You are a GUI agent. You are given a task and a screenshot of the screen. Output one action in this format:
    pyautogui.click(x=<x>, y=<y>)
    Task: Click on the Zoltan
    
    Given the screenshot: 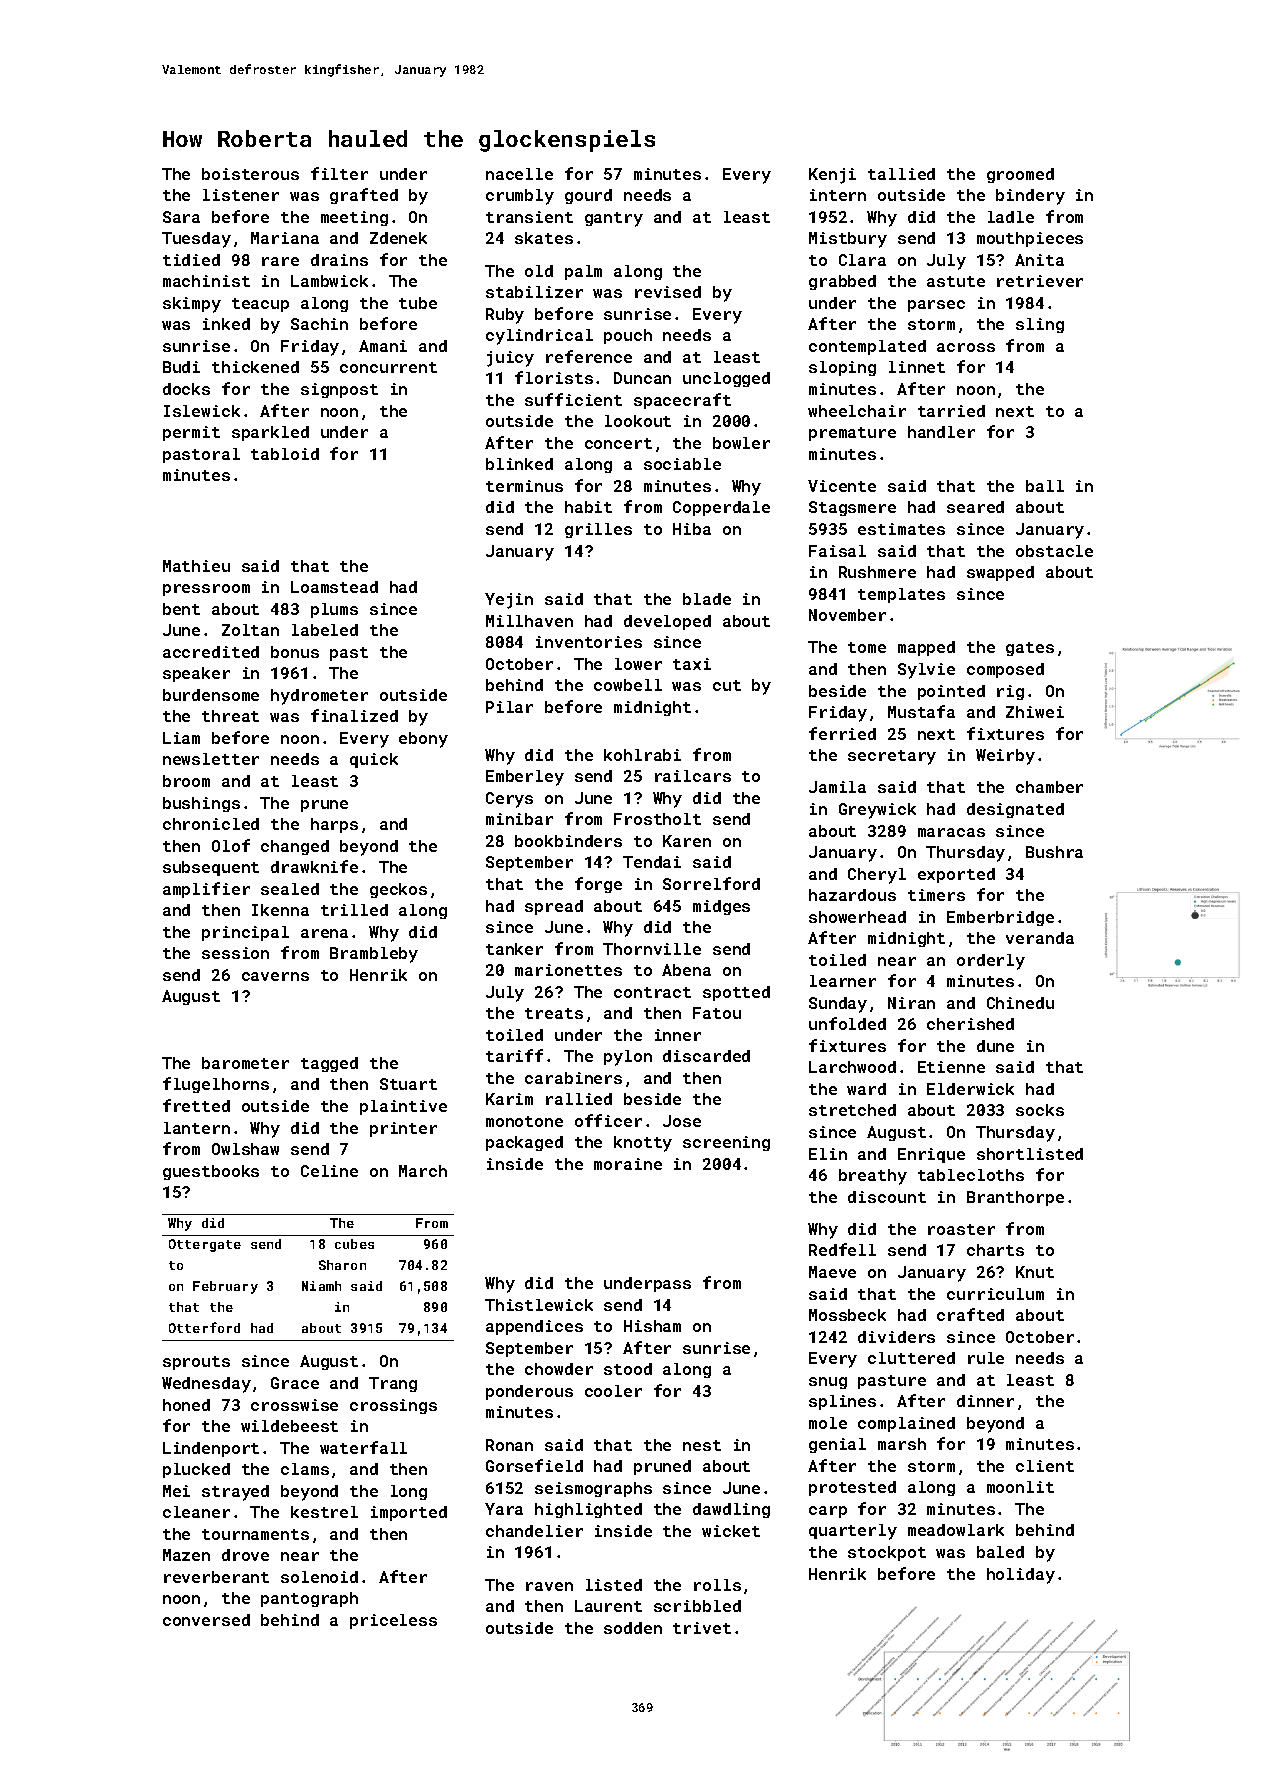 What is the action you would take?
    pyautogui.click(x=250, y=630)
